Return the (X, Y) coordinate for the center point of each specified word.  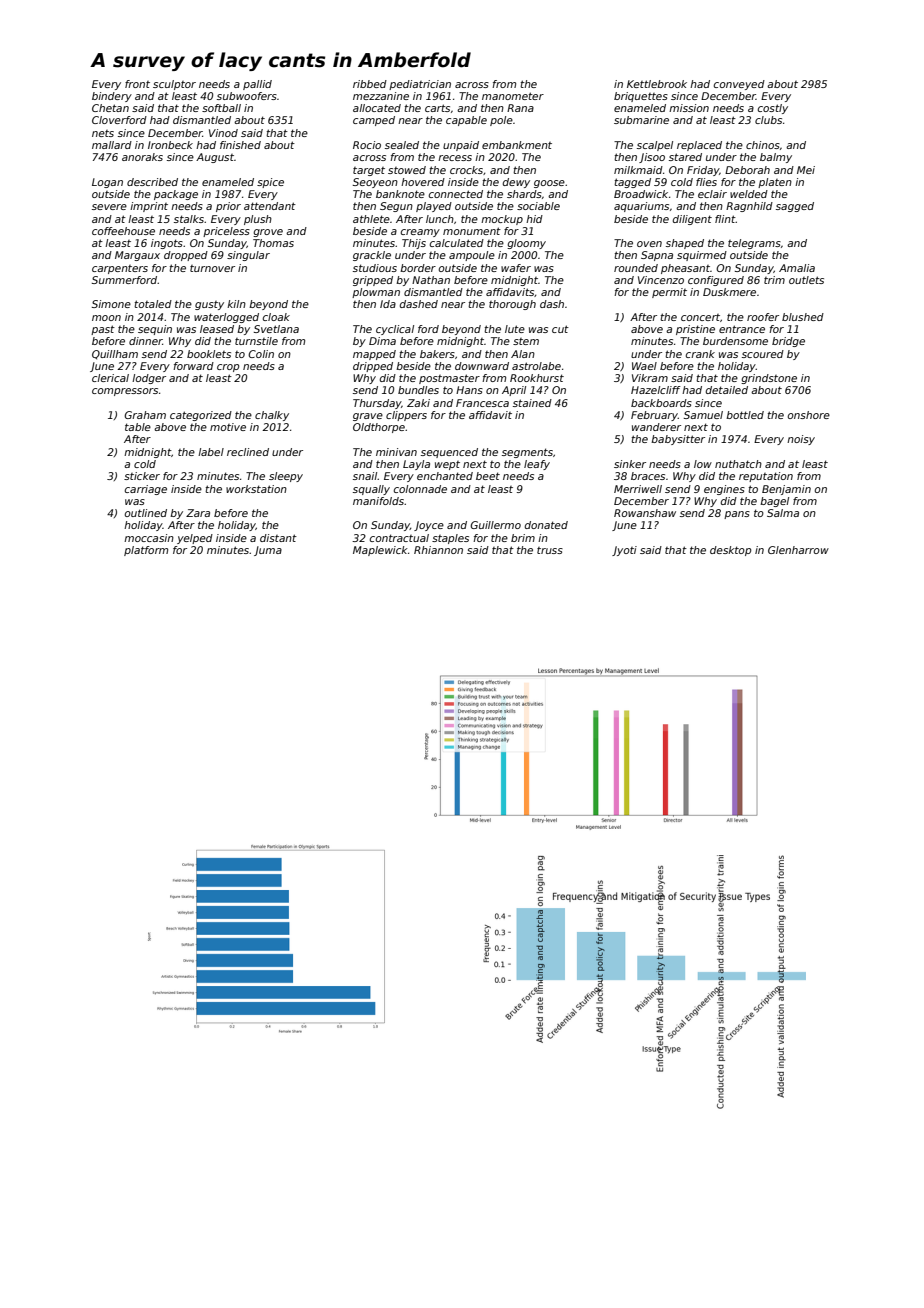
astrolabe (536, 366)
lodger (149, 379)
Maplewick (380, 551)
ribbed (370, 84)
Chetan (110, 108)
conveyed (739, 85)
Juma (268, 551)
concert (700, 317)
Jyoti (624, 551)
